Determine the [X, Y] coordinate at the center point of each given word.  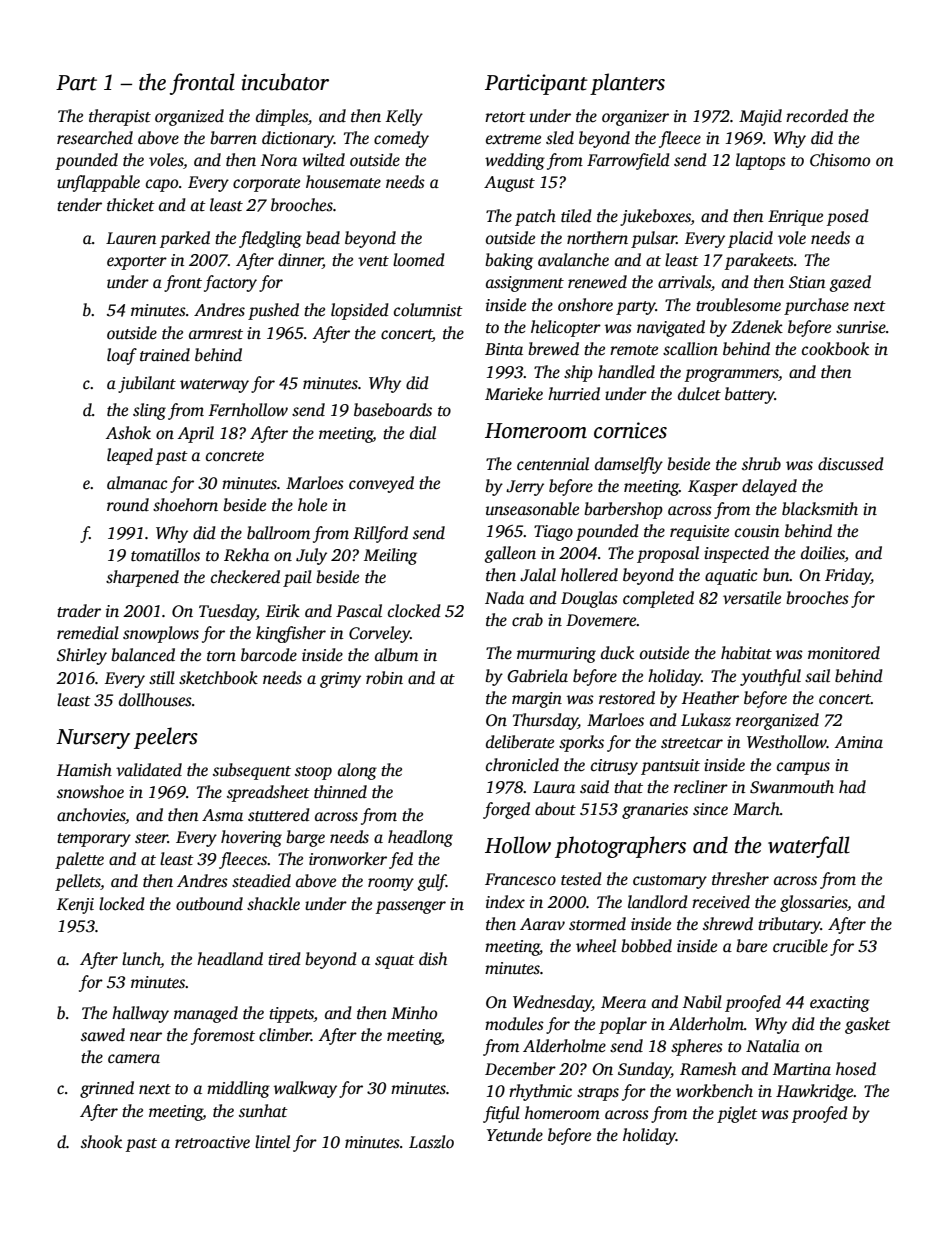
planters [627, 84]
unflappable [98, 183]
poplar [623, 1025]
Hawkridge [815, 1092]
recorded [817, 116]
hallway [140, 1014]
